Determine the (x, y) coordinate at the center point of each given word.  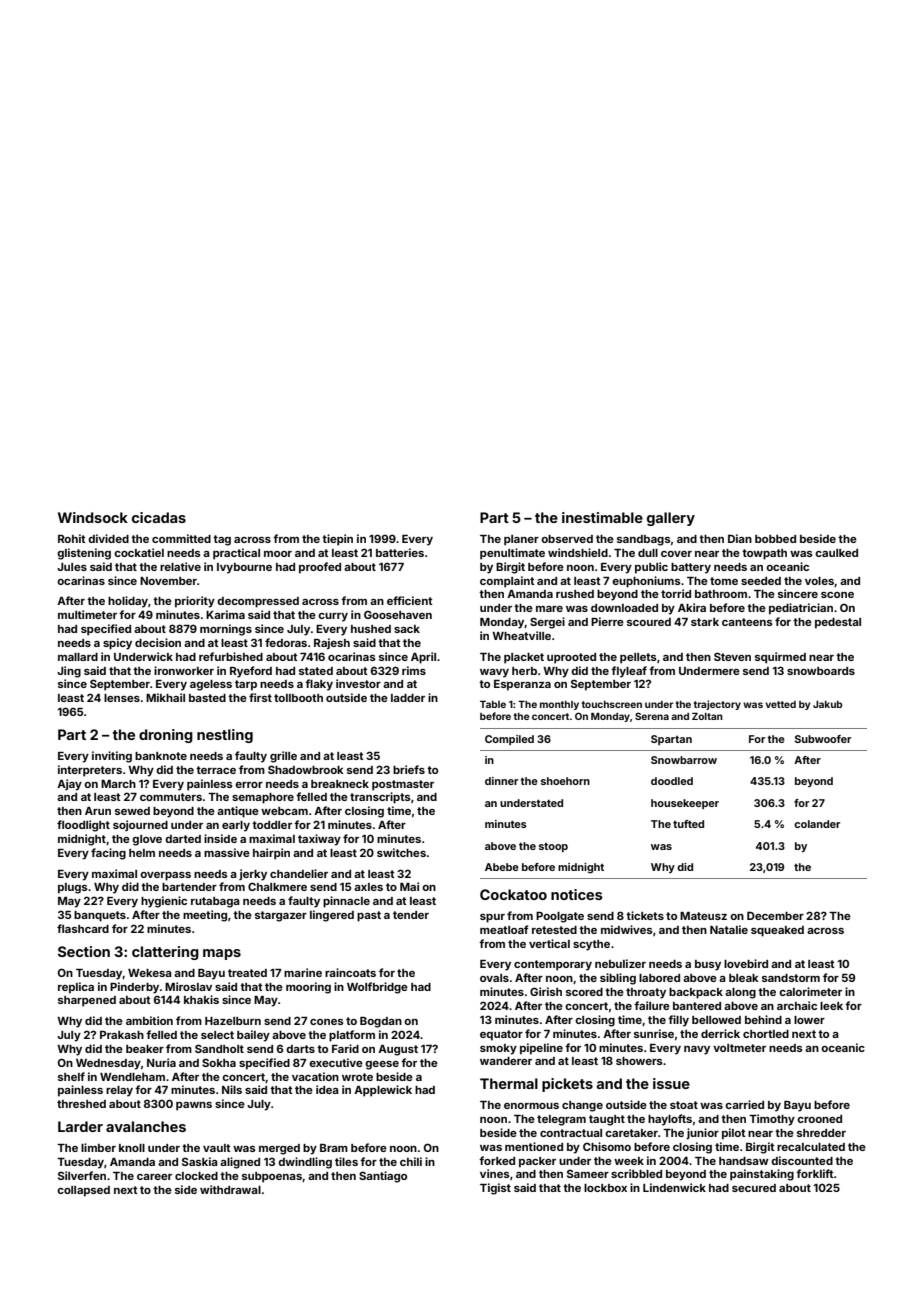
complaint (507, 582)
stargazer (281, 916)
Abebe (502, 867)
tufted (688, 824)
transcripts (380, 798)
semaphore (263, 798)
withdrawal (230, 1189)
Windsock (93, 517)
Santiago (383, 1177)
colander (817, 824)
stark (705, 622)
